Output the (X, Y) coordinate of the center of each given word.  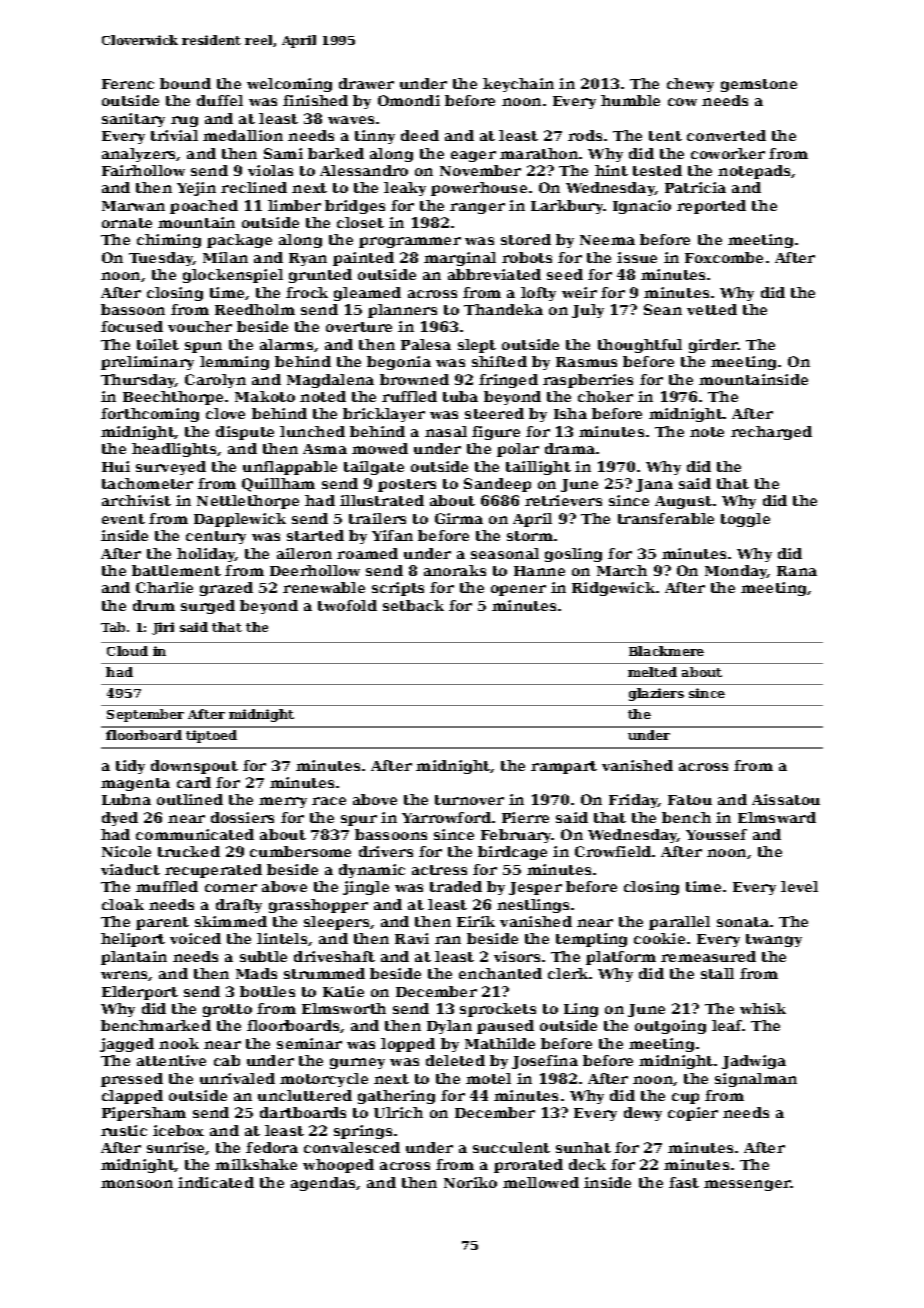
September (145, 715)
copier (693, 1114)
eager (473, 156)
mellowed (541, 1182)
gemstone (759, 85)
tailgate (374, 468)
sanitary (133, 120)
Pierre (525, 817)
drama (570, 448)
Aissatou (786, 799)
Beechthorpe (173, 398)
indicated (216, 1182)
